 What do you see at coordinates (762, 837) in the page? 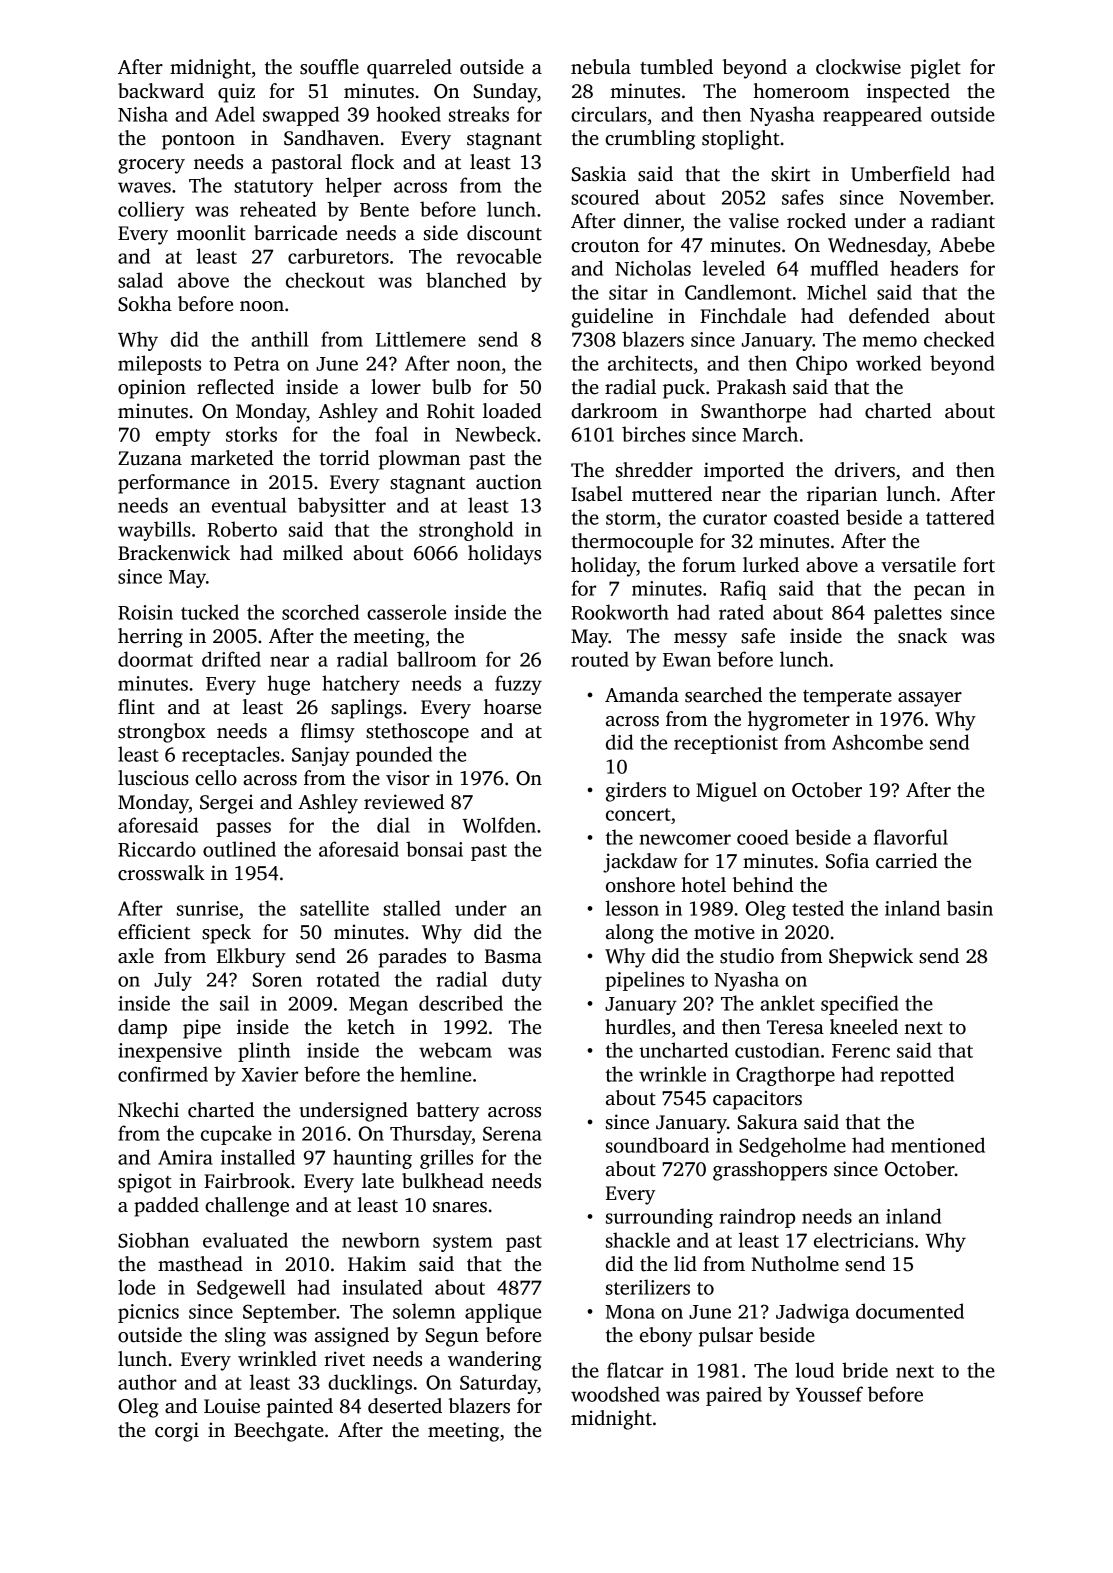
I see `cooed` at bounding box center [762, 837].
